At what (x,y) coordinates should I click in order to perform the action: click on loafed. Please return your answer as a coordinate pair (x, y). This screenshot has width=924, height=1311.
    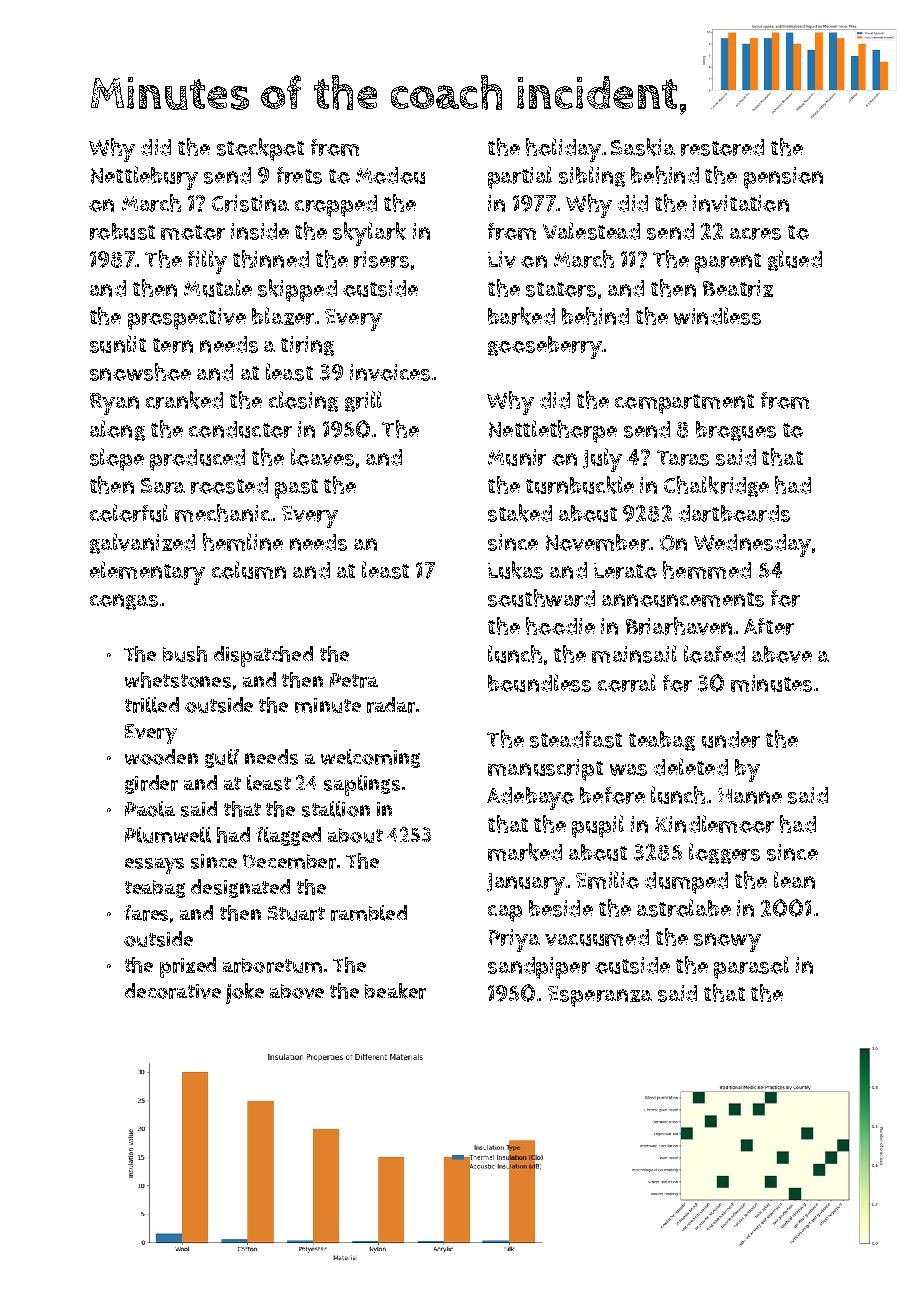
    Looking at the image, I should click on (714, 654).
